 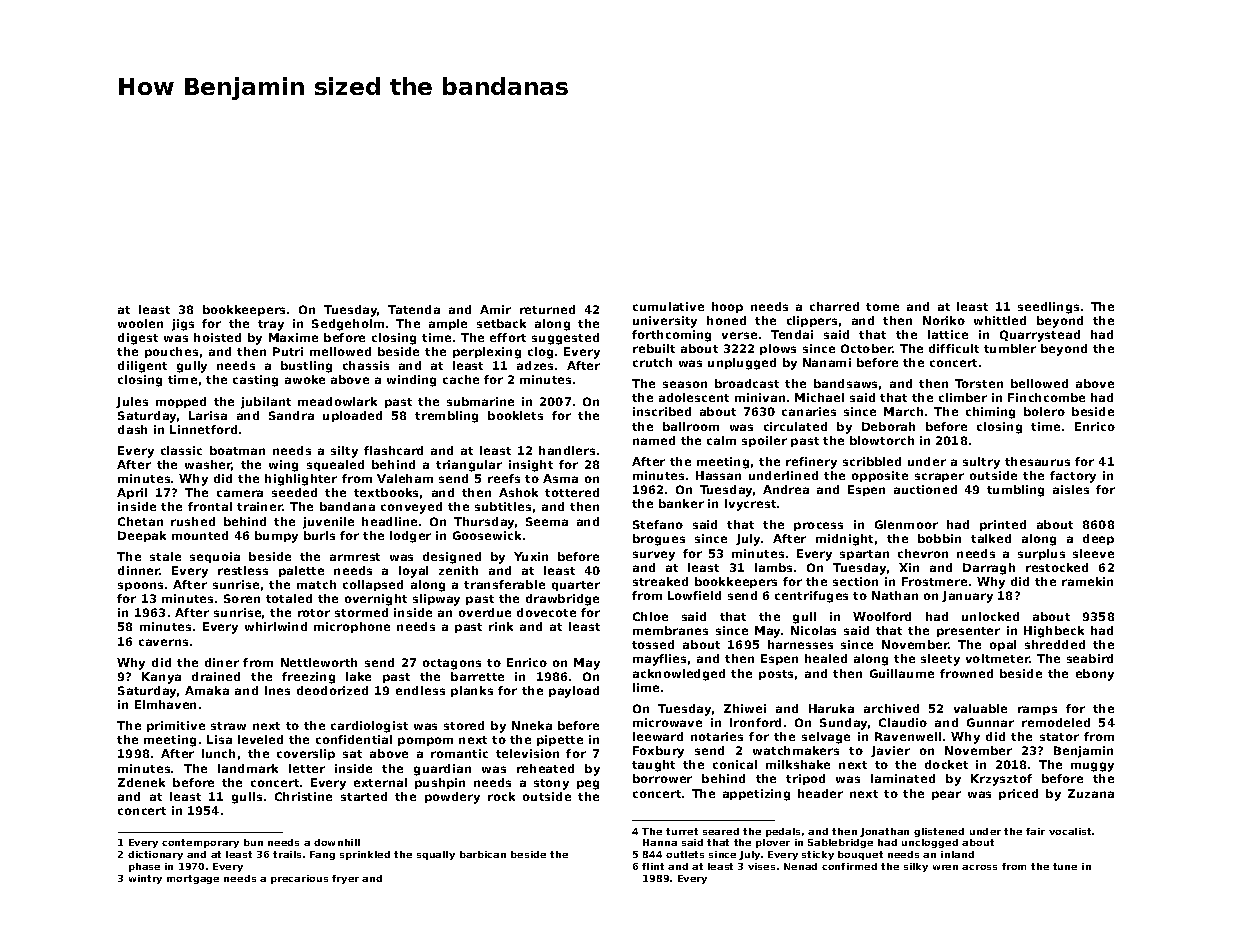 What do you see at coordinates (1046, 397) in the image?
I see `Finchcombe` at bounding box center [1046, 397].
